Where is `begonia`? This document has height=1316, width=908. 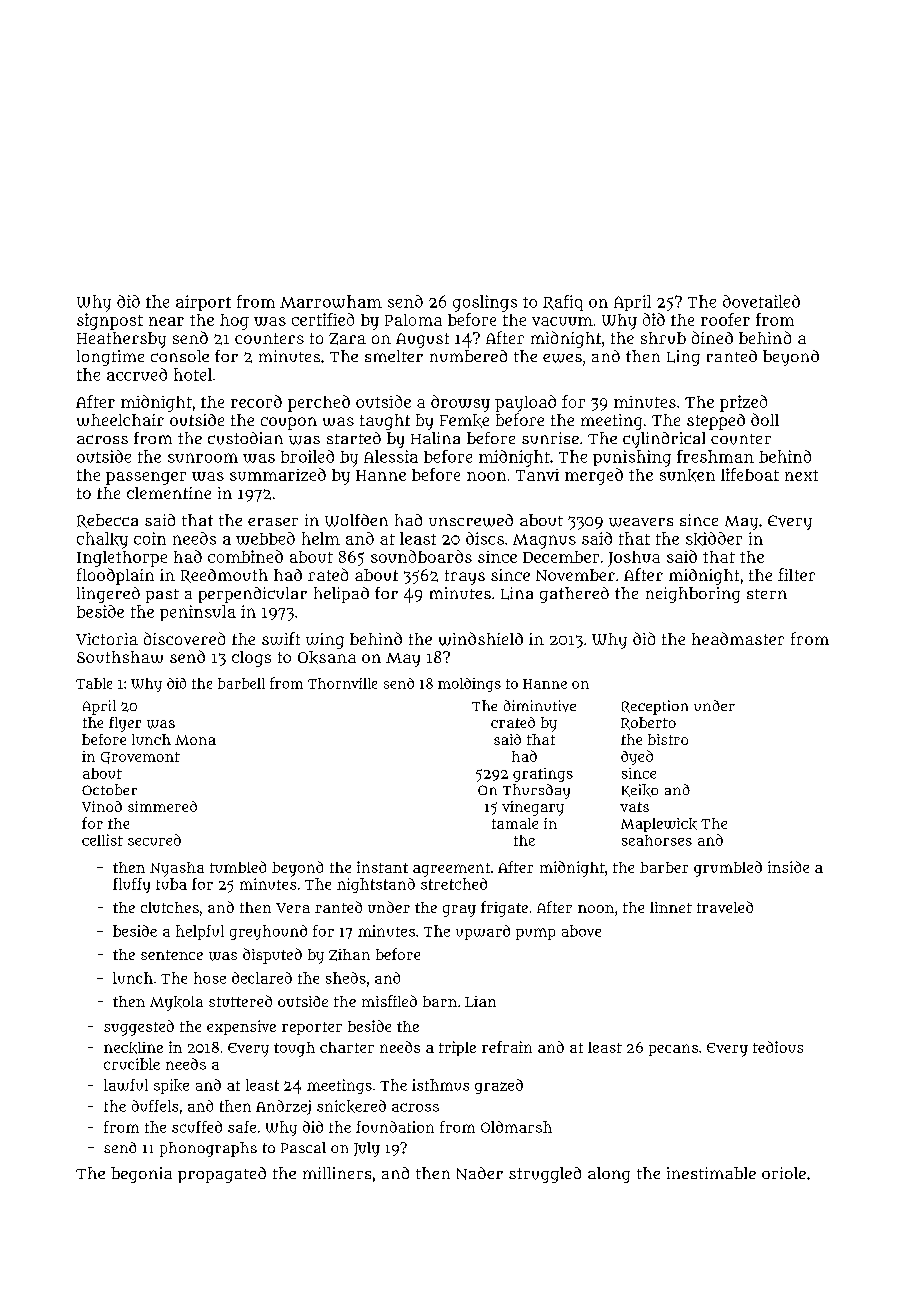
begonia is located at coordinates (141, 1175).
